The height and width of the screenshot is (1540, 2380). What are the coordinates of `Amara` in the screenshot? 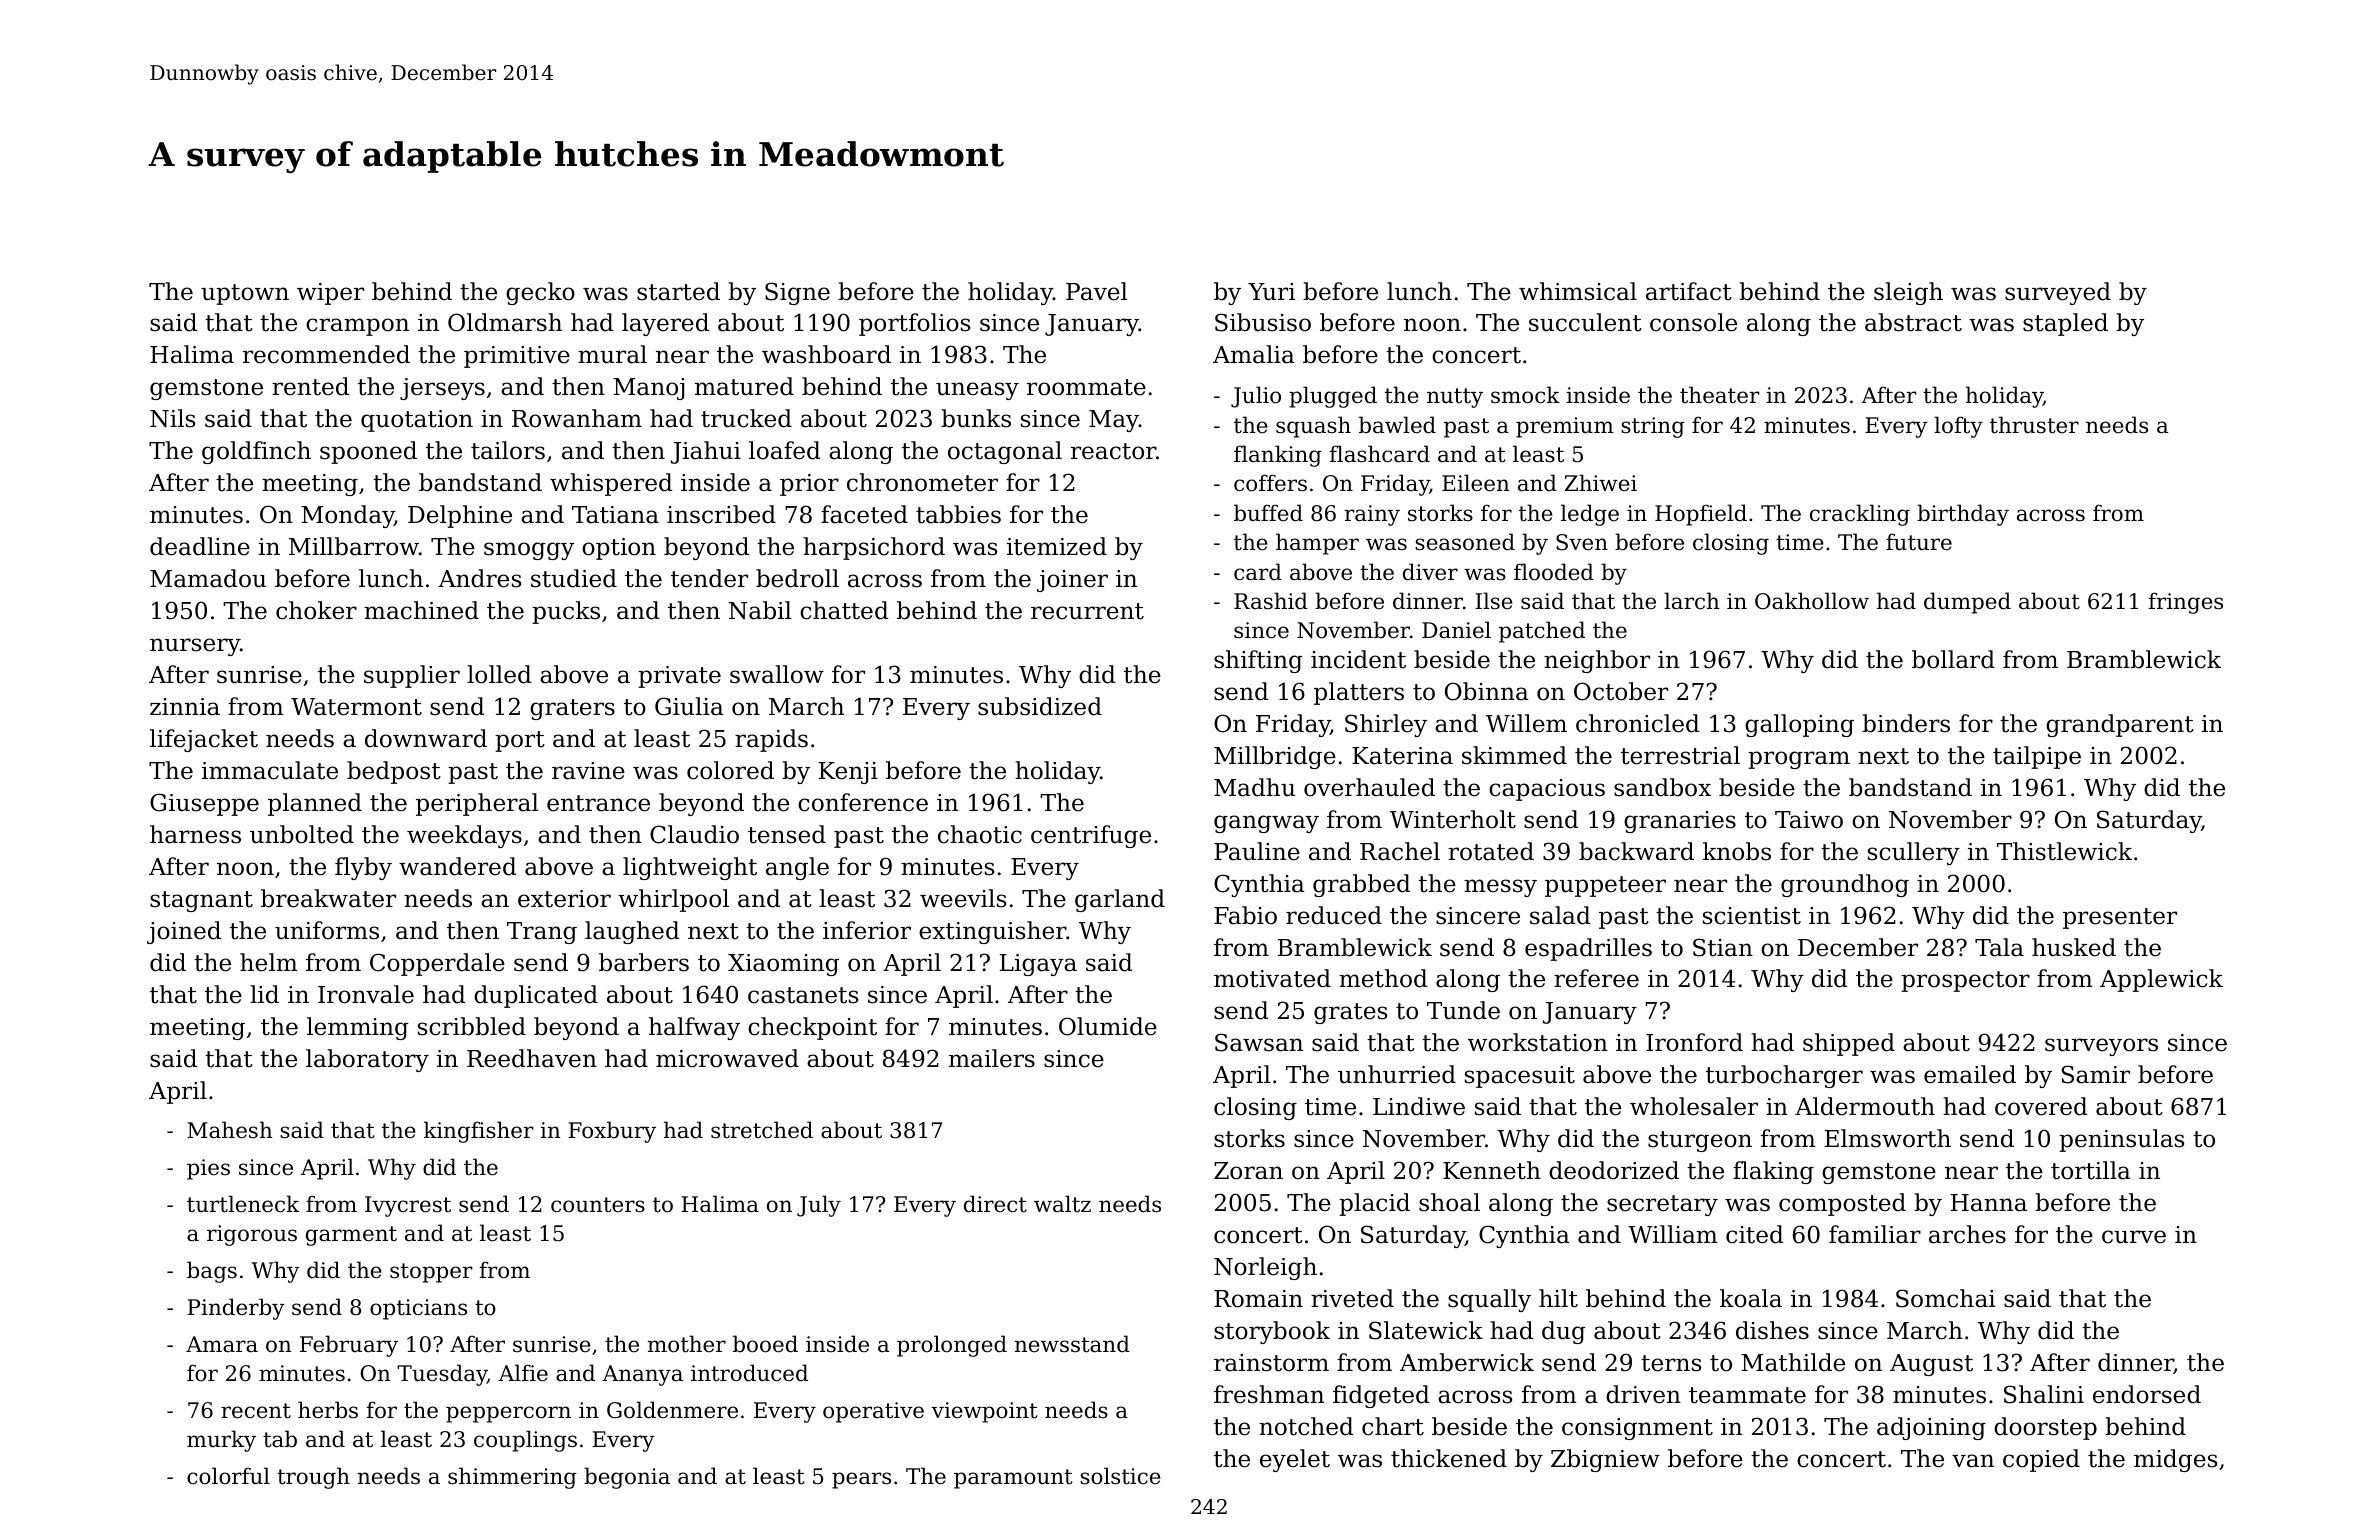 It's located at (222, 1344).
